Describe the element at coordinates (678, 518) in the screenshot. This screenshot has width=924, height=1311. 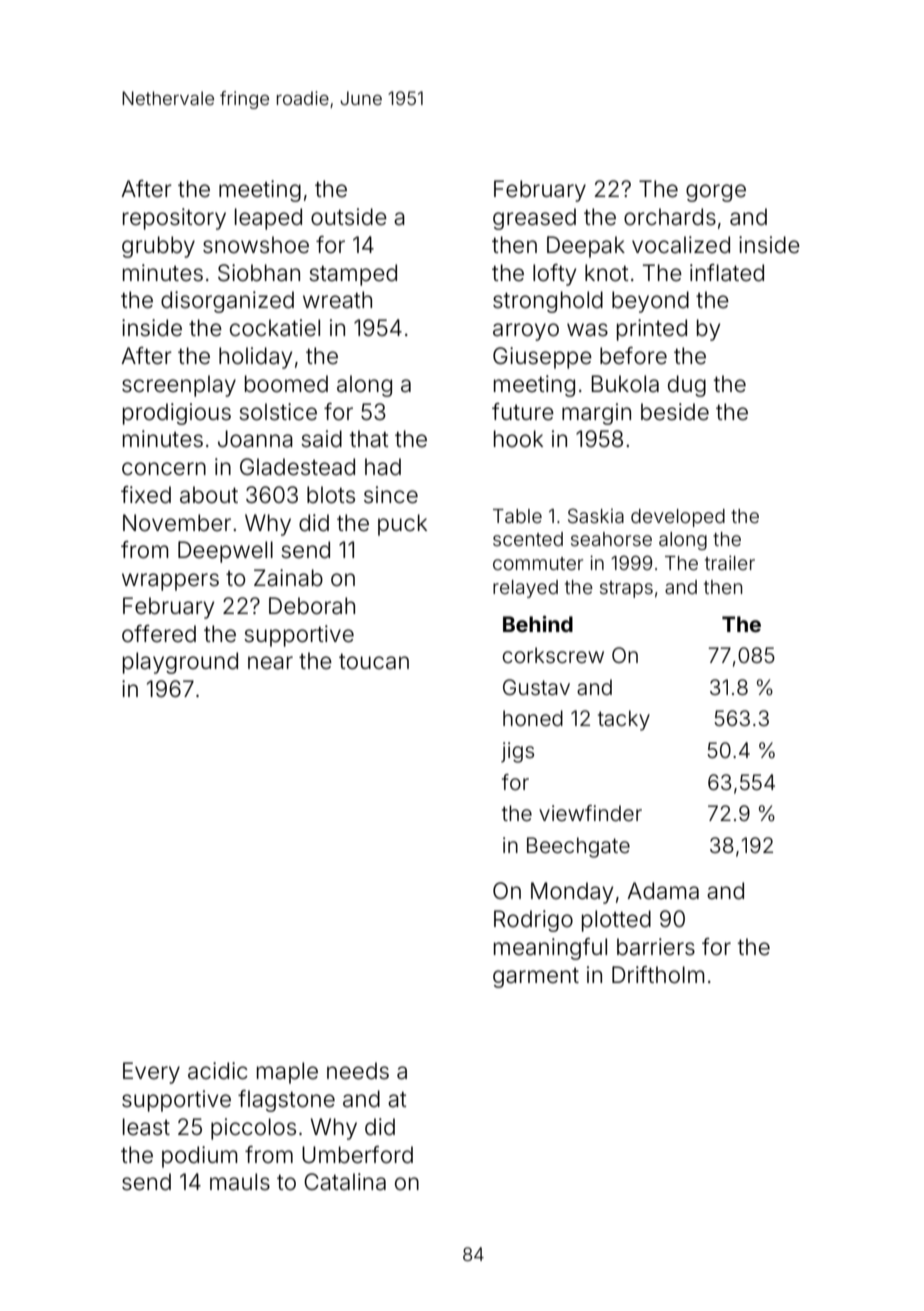
I see `developed` at that location.
